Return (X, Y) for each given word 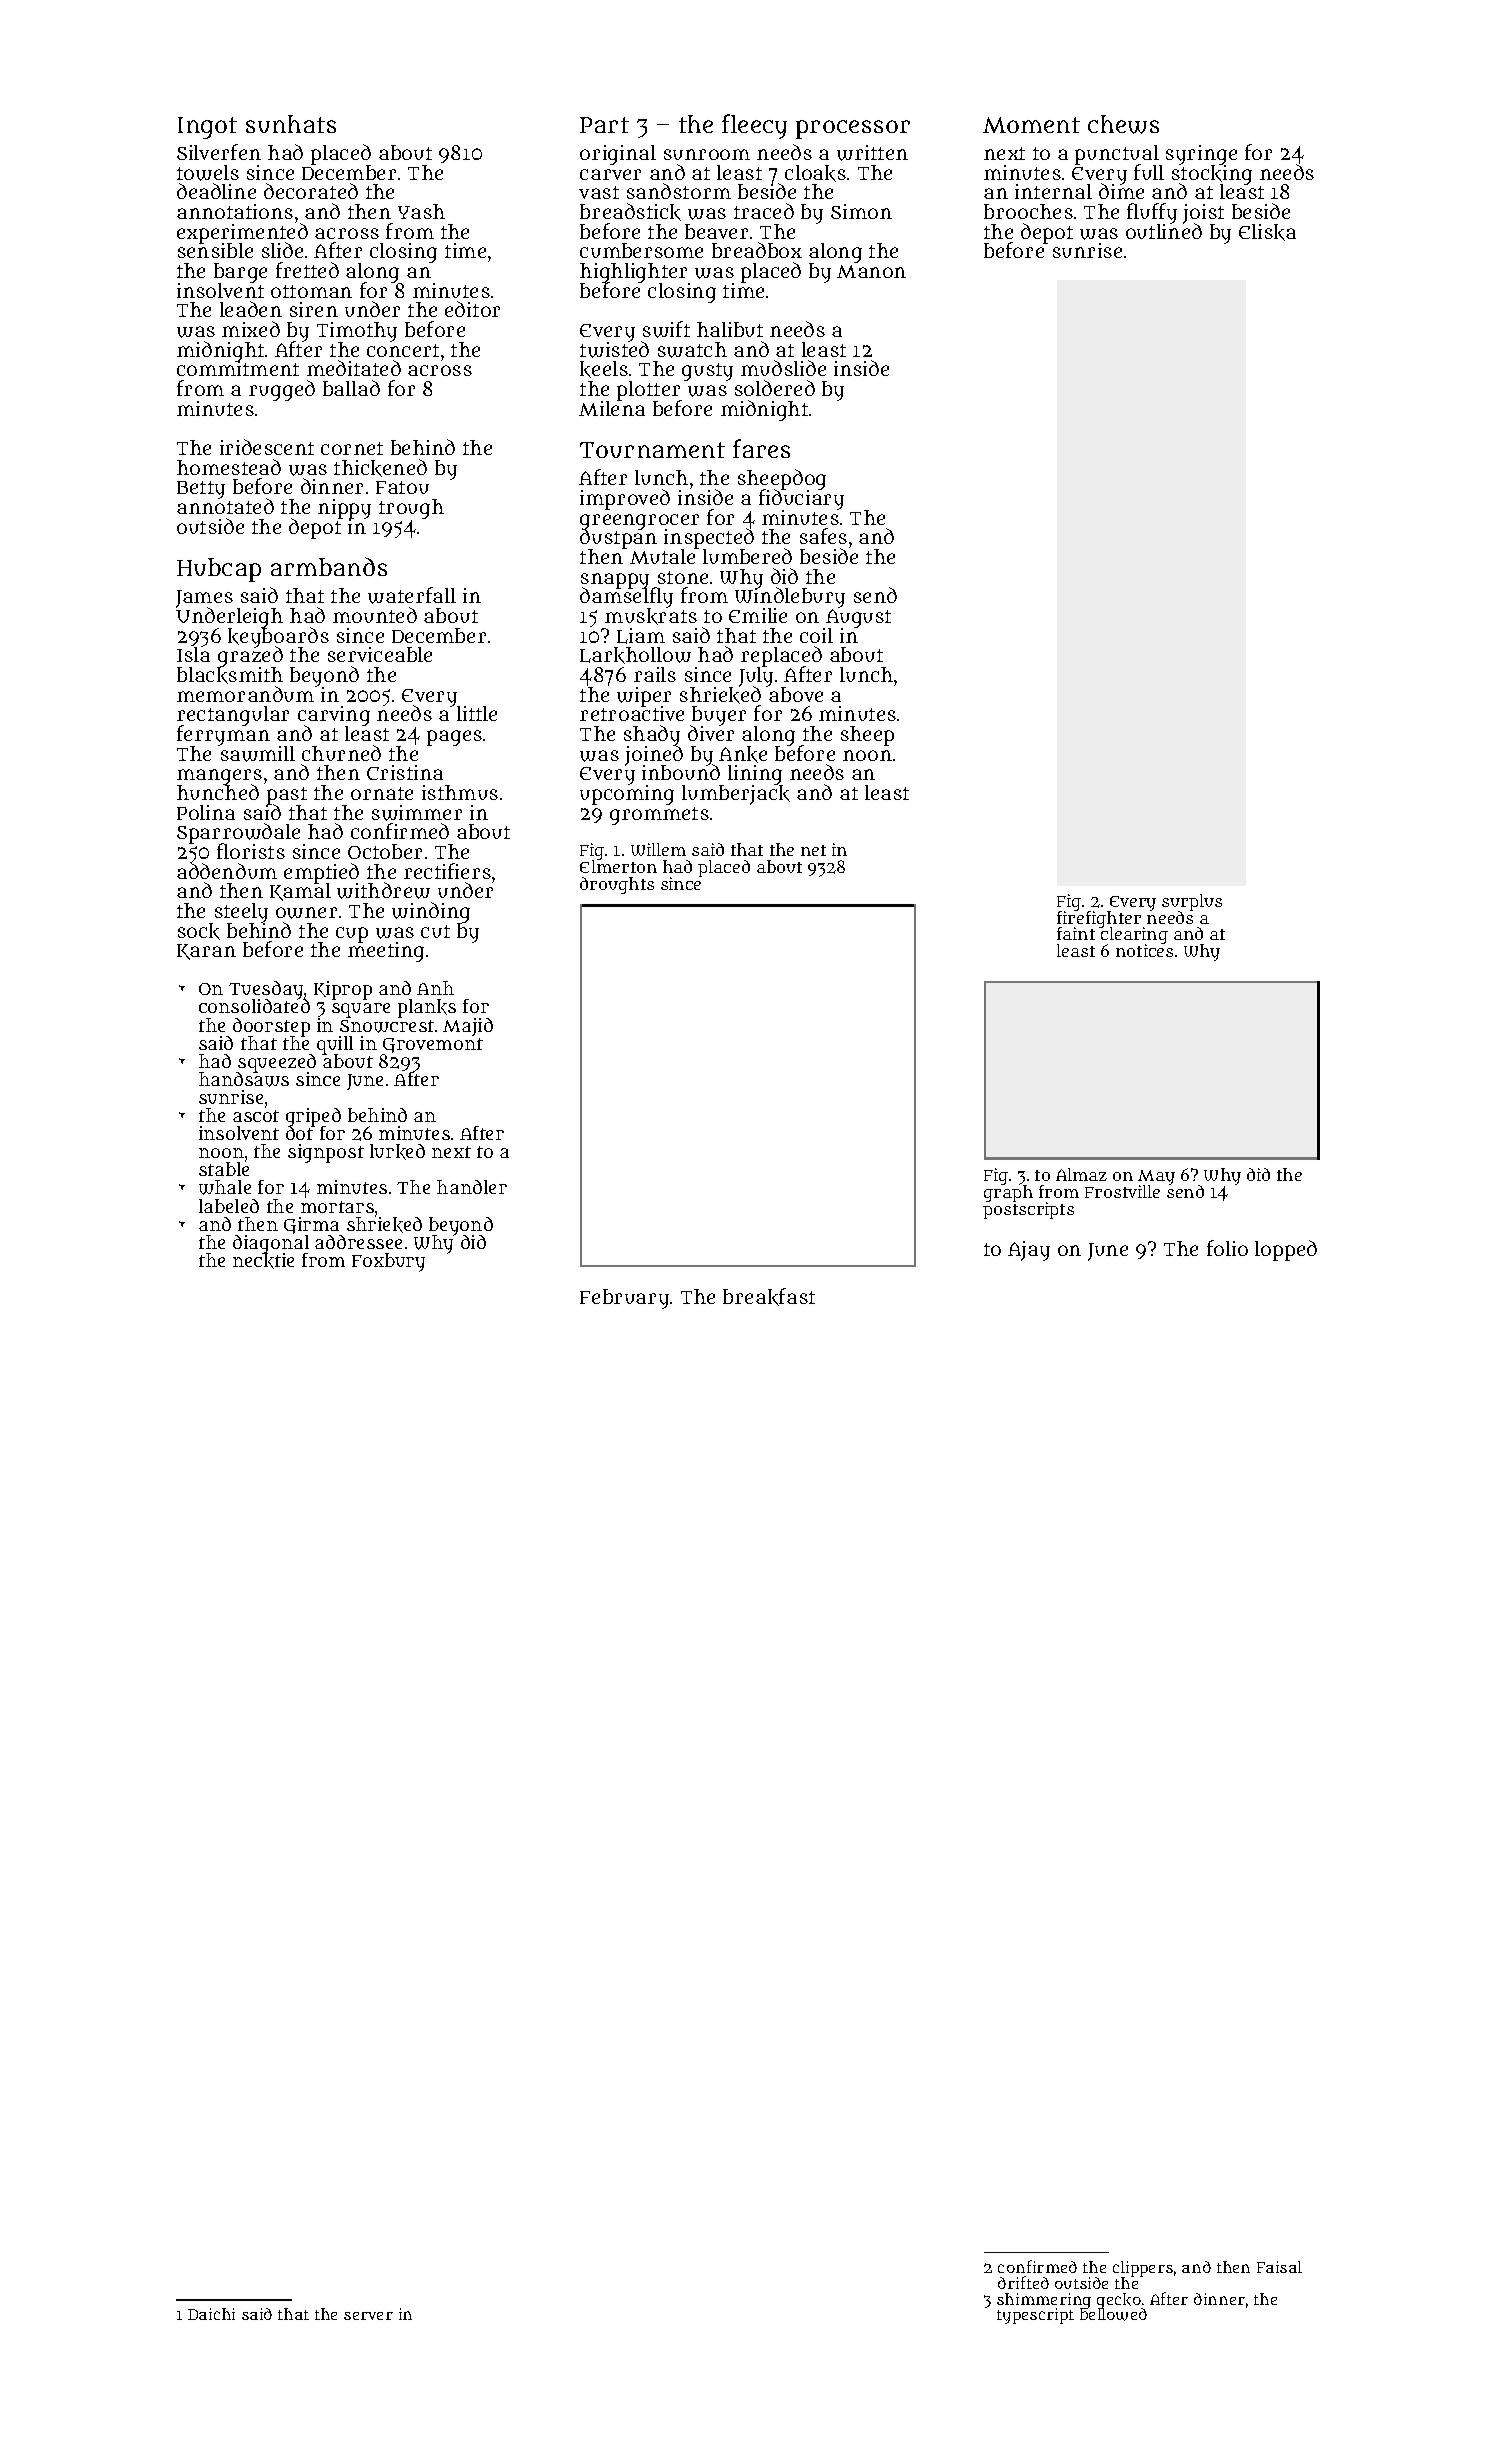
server (368, 2316)
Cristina (405, 772)
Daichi (211, 2314)
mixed (251, 329)
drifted (1023, 2282)
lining (755, 775)
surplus (1192, 902)
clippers (1143, 2269)
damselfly (626, 599)
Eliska (1267, 232)
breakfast (769, 1297)
